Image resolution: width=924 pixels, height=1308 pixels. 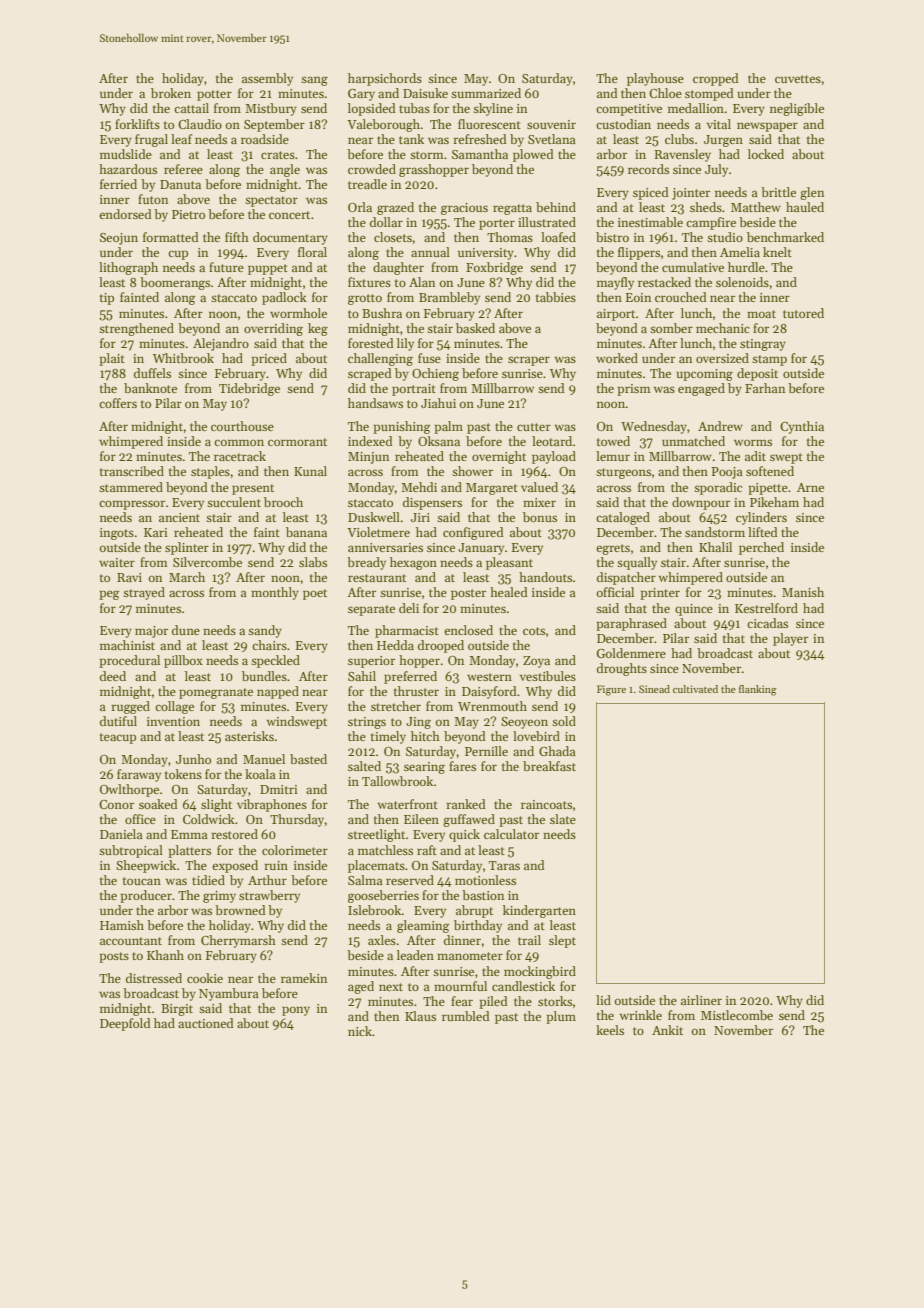 What do you see at coordinates (267, 79) in the screenshot?
I see `assembly` at bounding box center [267, 79].
